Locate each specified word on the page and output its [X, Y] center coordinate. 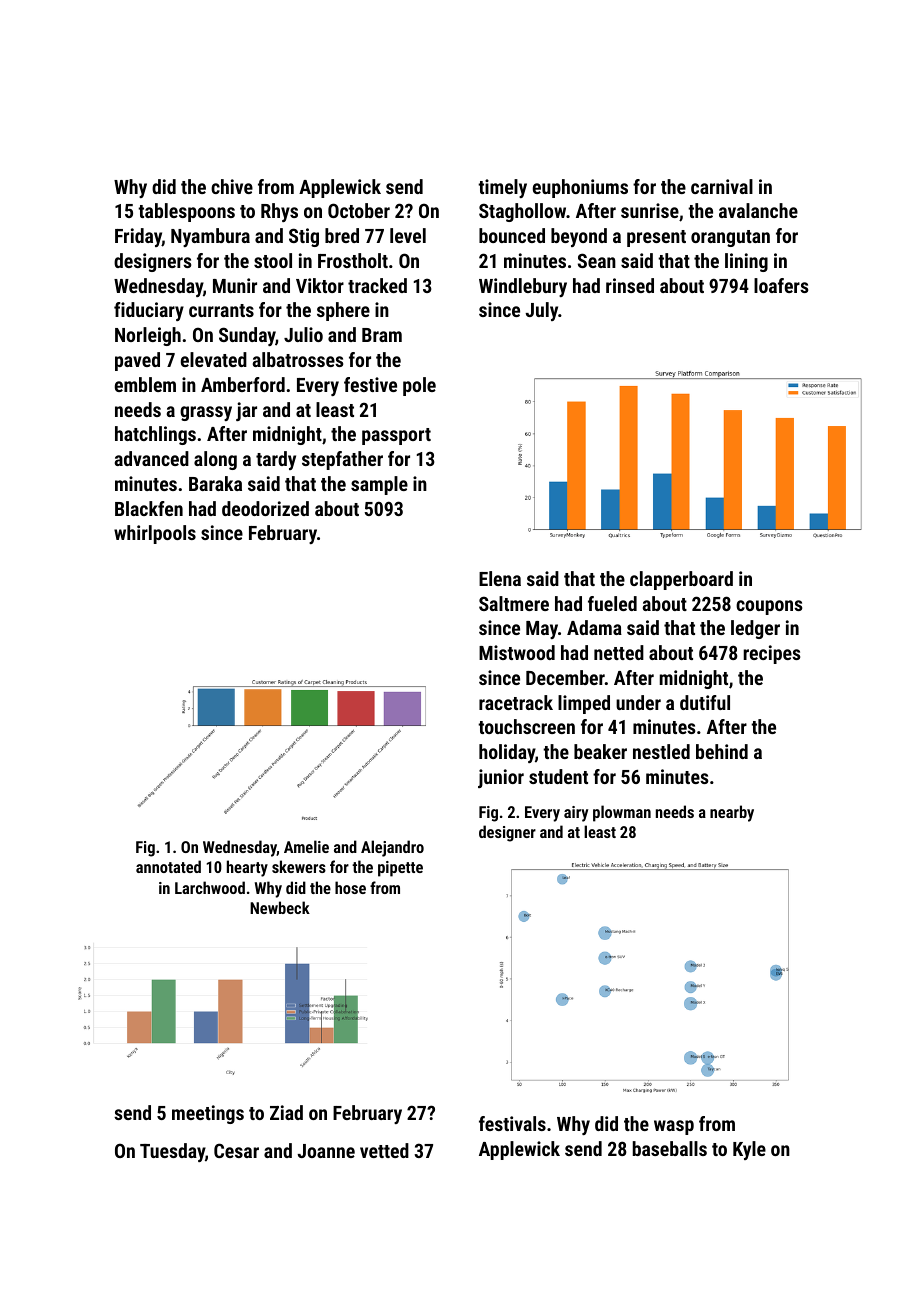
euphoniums [580, 188]
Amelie [306, 846]
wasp [674, 1127]
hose [350, 887]
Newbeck [280, 907]
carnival [722, 186]
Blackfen [149, 508]
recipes [771, 654]
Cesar [236, 1150]
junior [501, 778]
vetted [384, 1150]
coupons [769, 607]
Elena [500, 578]
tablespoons [186, 212]
